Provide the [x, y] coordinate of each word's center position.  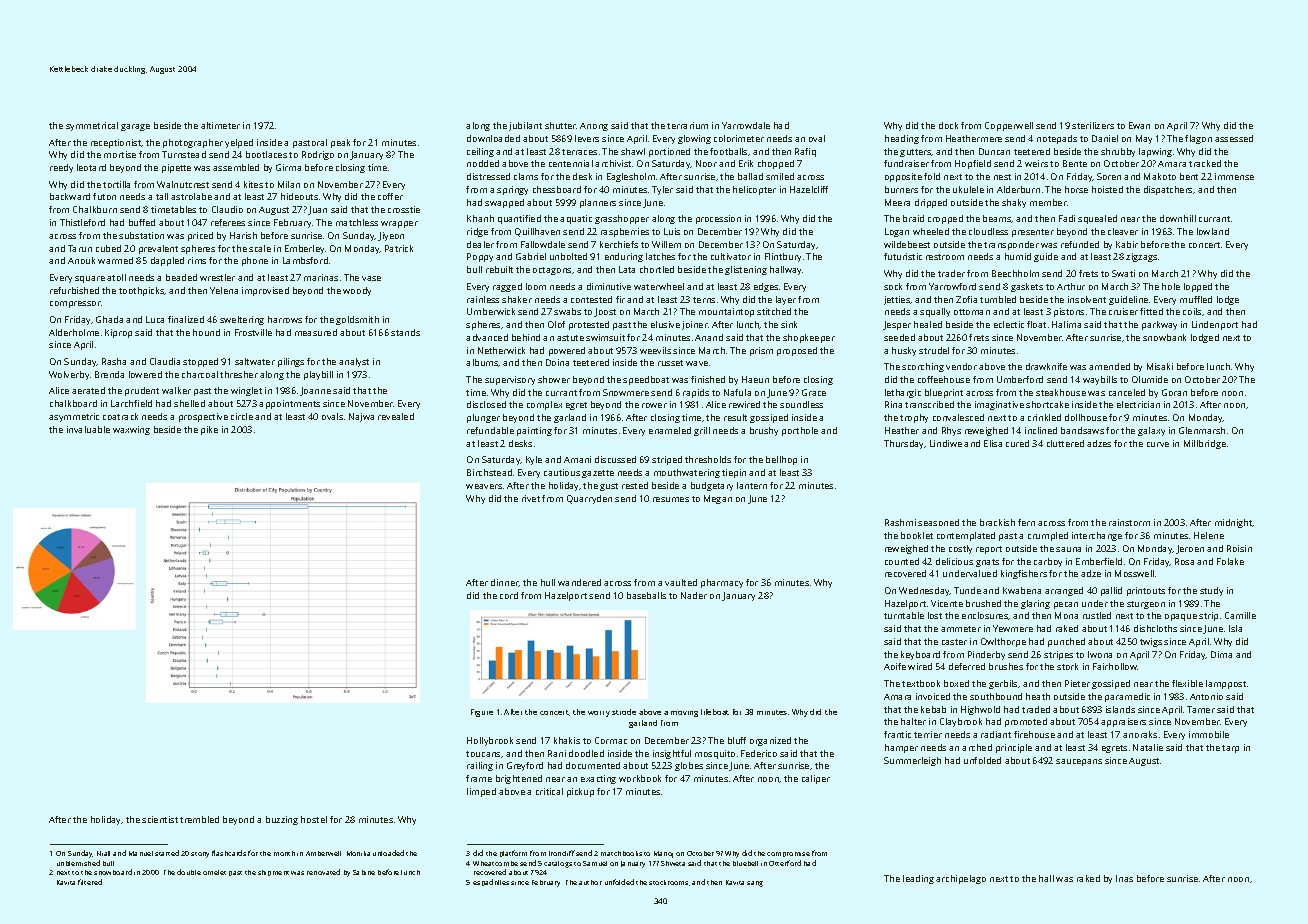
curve [1158, 444]
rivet [531, 498]
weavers [484, 486]
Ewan [1139, 125]
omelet [214, 872]
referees [228, 222]
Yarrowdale [746, 125]
